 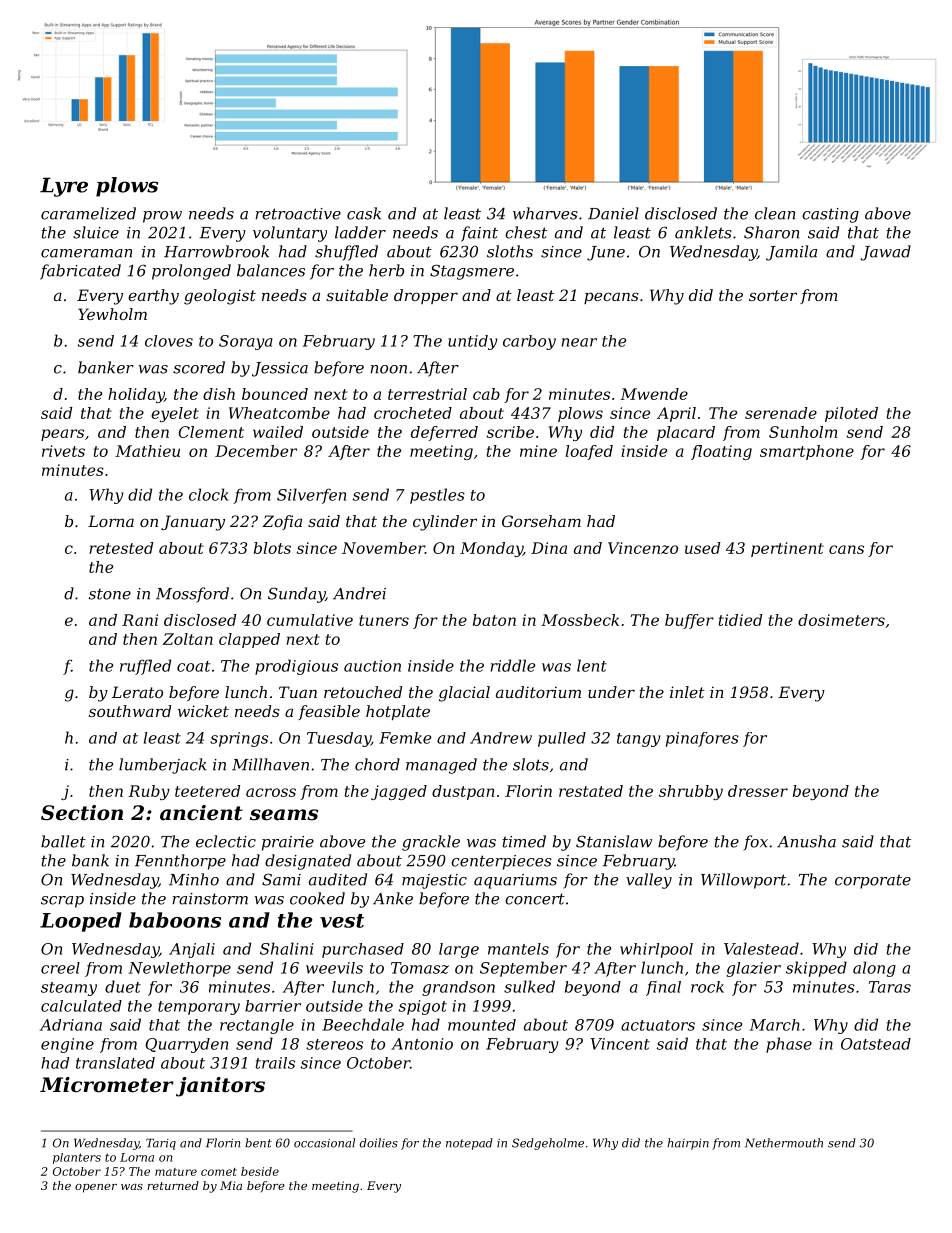 I want to click on placard, so click(x=686, y=433).
